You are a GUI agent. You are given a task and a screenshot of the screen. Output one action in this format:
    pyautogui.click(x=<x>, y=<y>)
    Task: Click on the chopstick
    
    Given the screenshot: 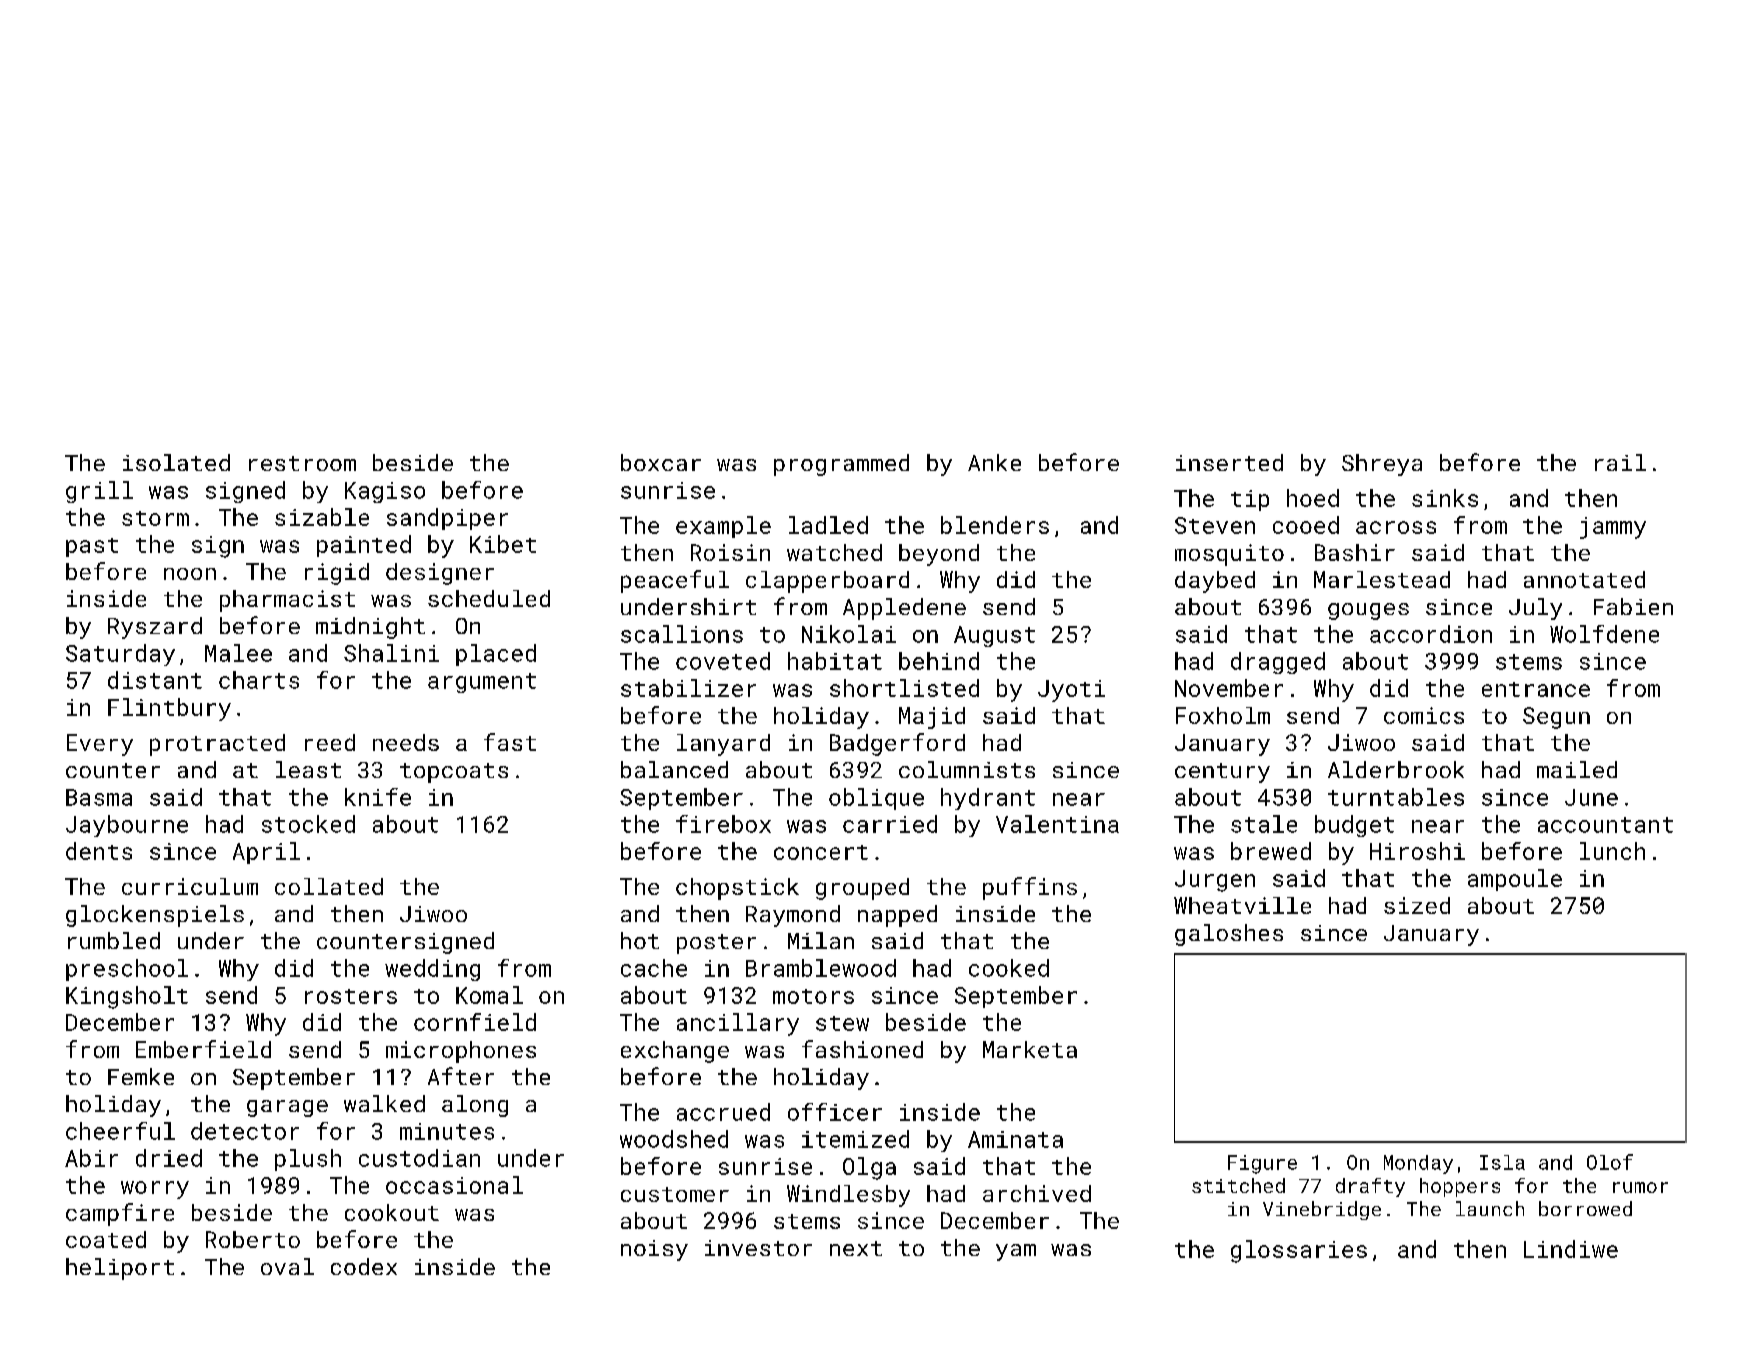 What is the action you would take?
    pyautogui.click(x=737, y=889)
